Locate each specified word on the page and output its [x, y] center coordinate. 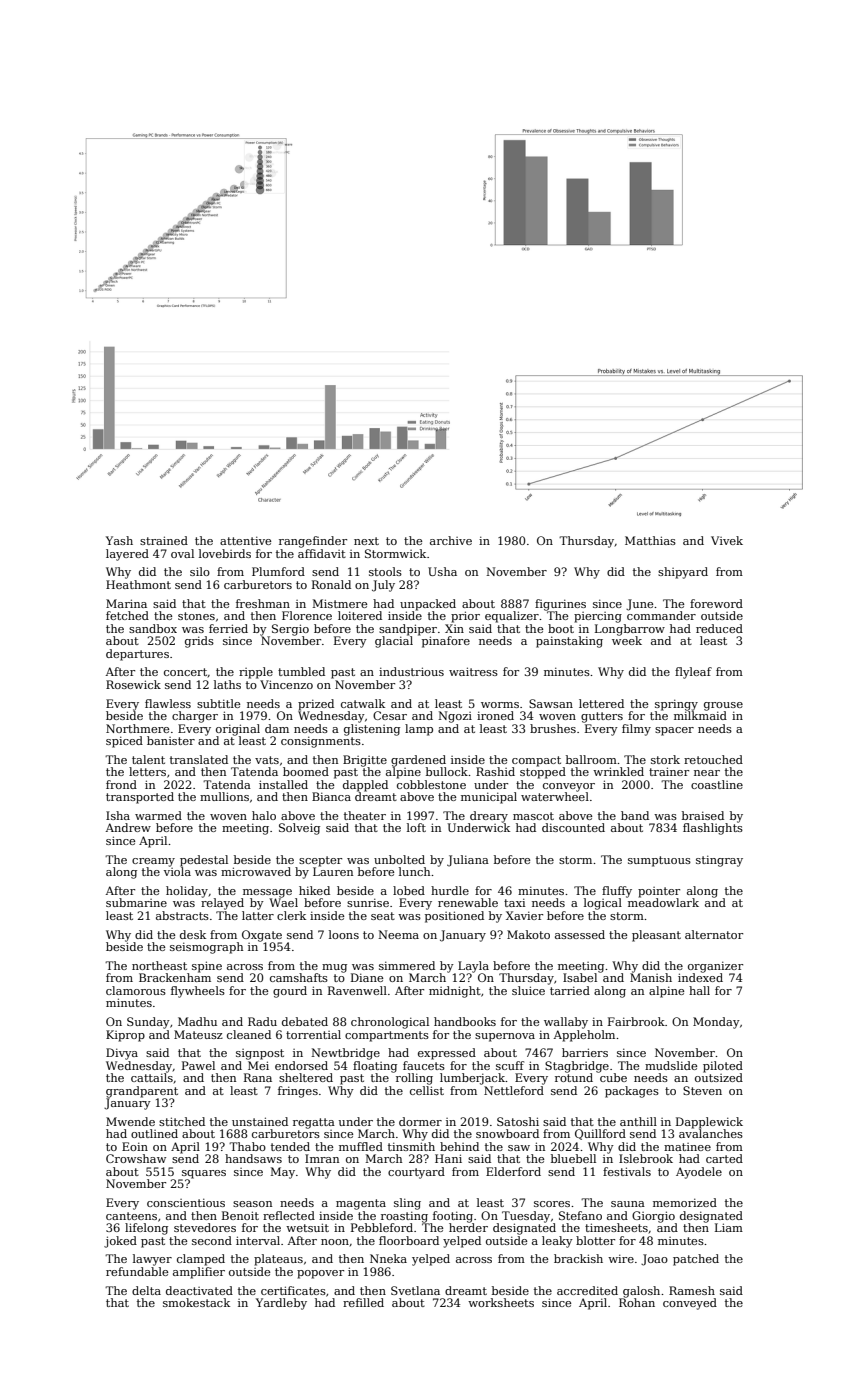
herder [468, 1227]
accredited [587, 1290]
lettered [601, 703]
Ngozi [455, 717]
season [252, 1204]
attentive [245, 540]
